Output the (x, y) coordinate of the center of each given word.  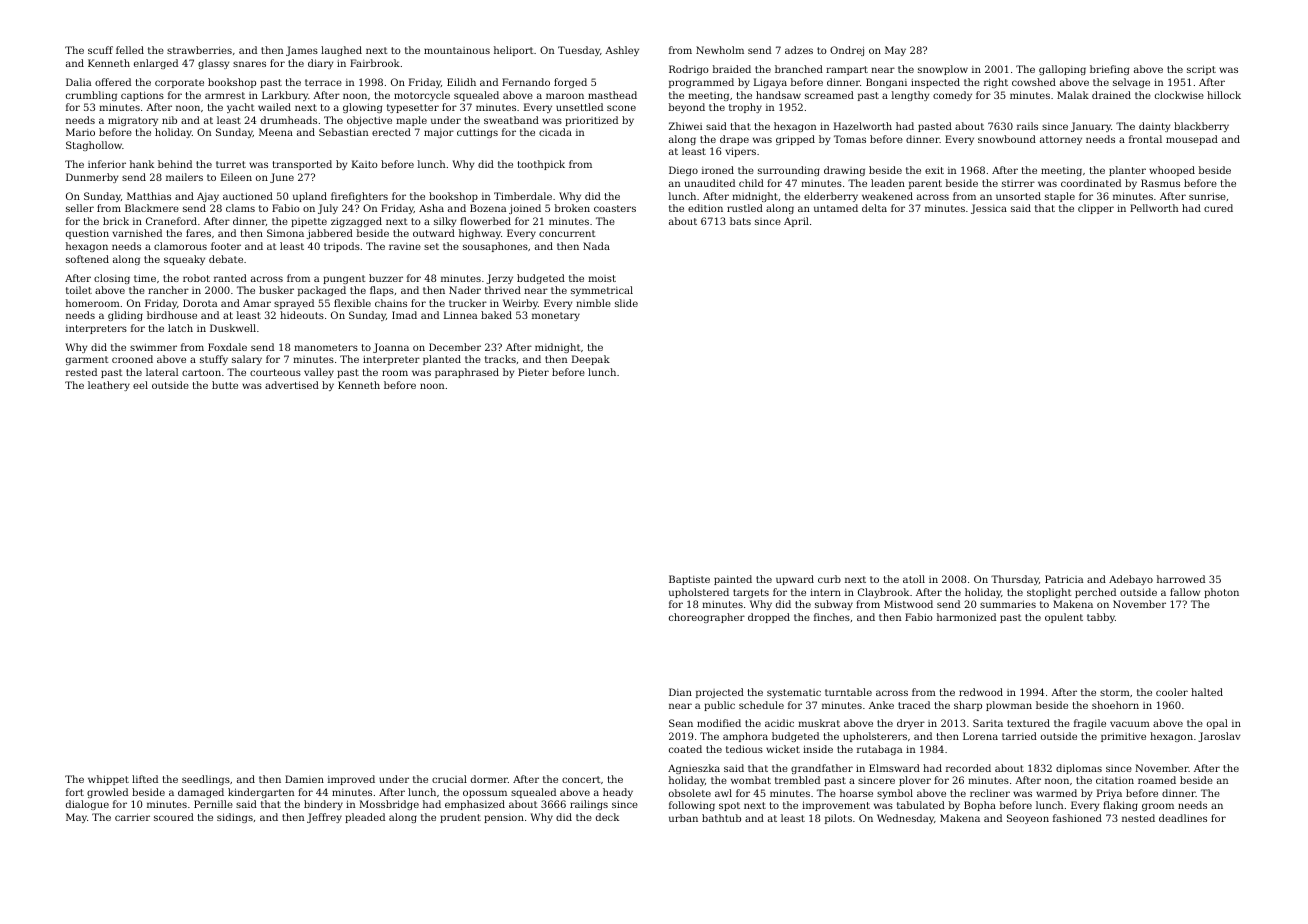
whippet (108, 780)
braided (732, 69)
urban (683, 818)
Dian (680, 692)
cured (1218, 208)
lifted (145, 779)
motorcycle (422, 96)
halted (1207, 692)
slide (626, 303)
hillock (1224, 95)
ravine (405, 246)
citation (1115, 780)
